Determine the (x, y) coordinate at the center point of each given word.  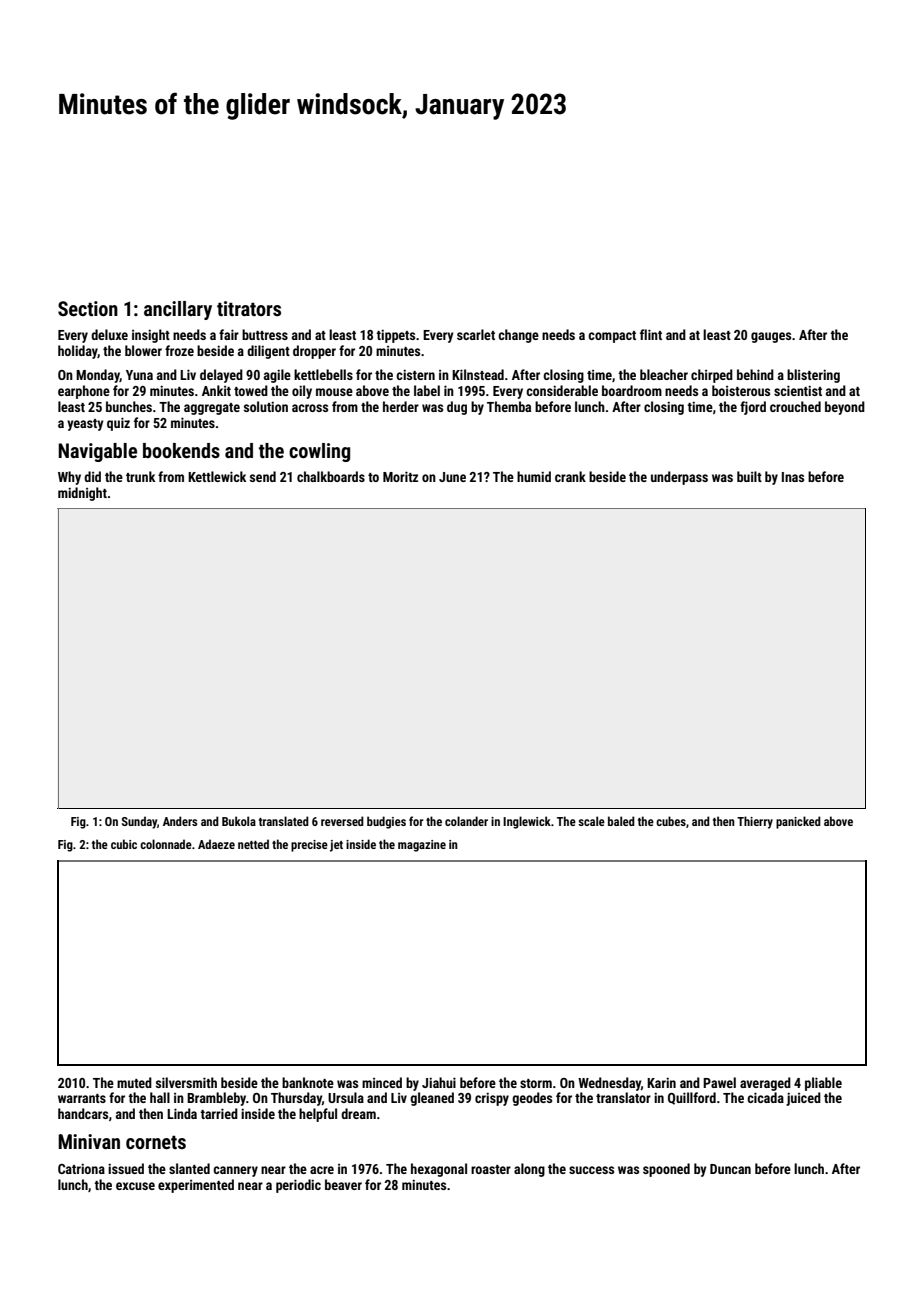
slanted (189, 1168)
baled (621, 821)
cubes (671, 821)
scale (591, 821)
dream (358, 1113)
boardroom (632, 390)
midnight (82, 494)
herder (401, 406)
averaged (765, 1084)
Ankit (216, 390)
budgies (386, 822)
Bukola (239, 821)
